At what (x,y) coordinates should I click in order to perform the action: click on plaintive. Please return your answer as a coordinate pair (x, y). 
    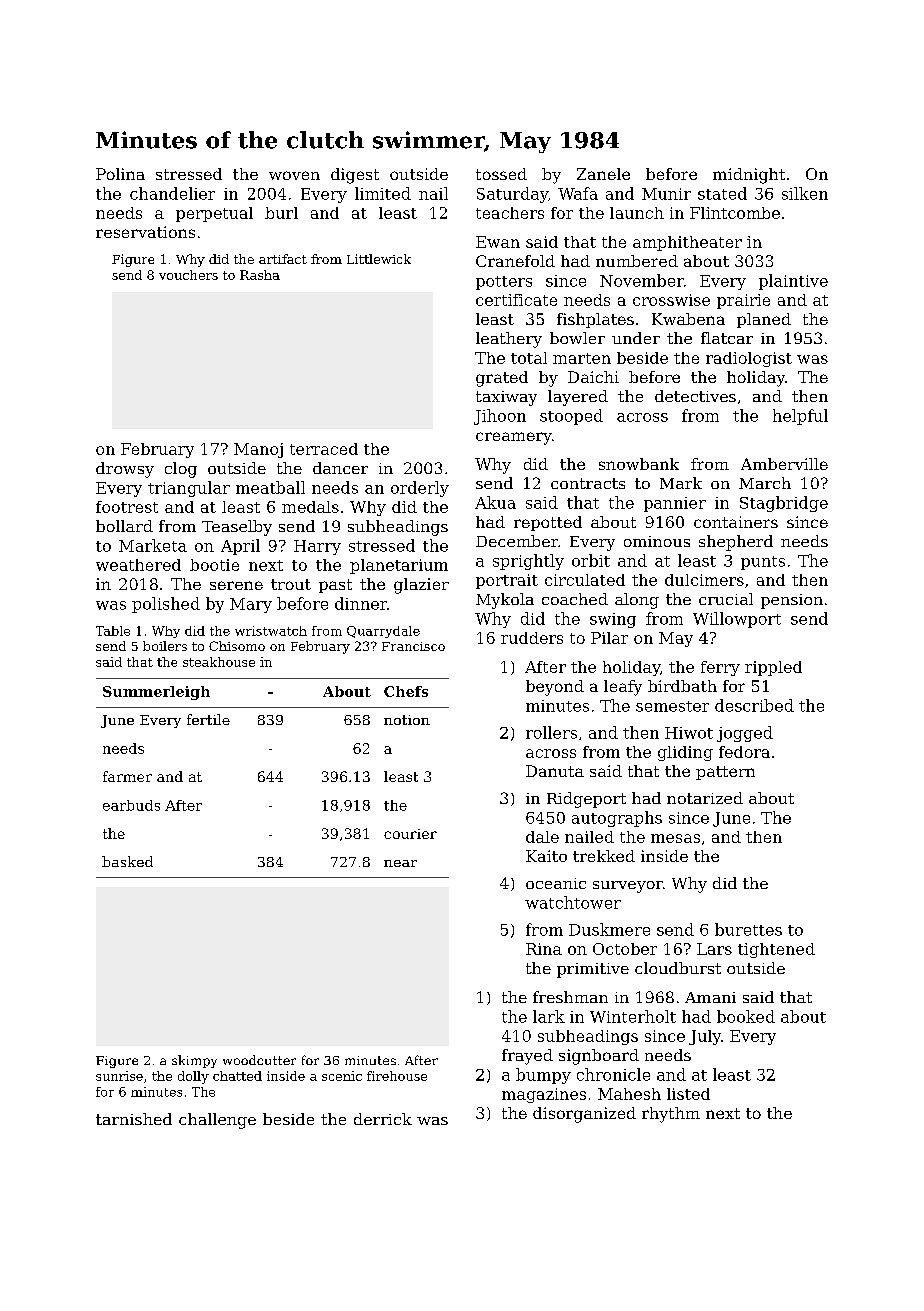
    Looking at the image, I should click on (793, 282).
